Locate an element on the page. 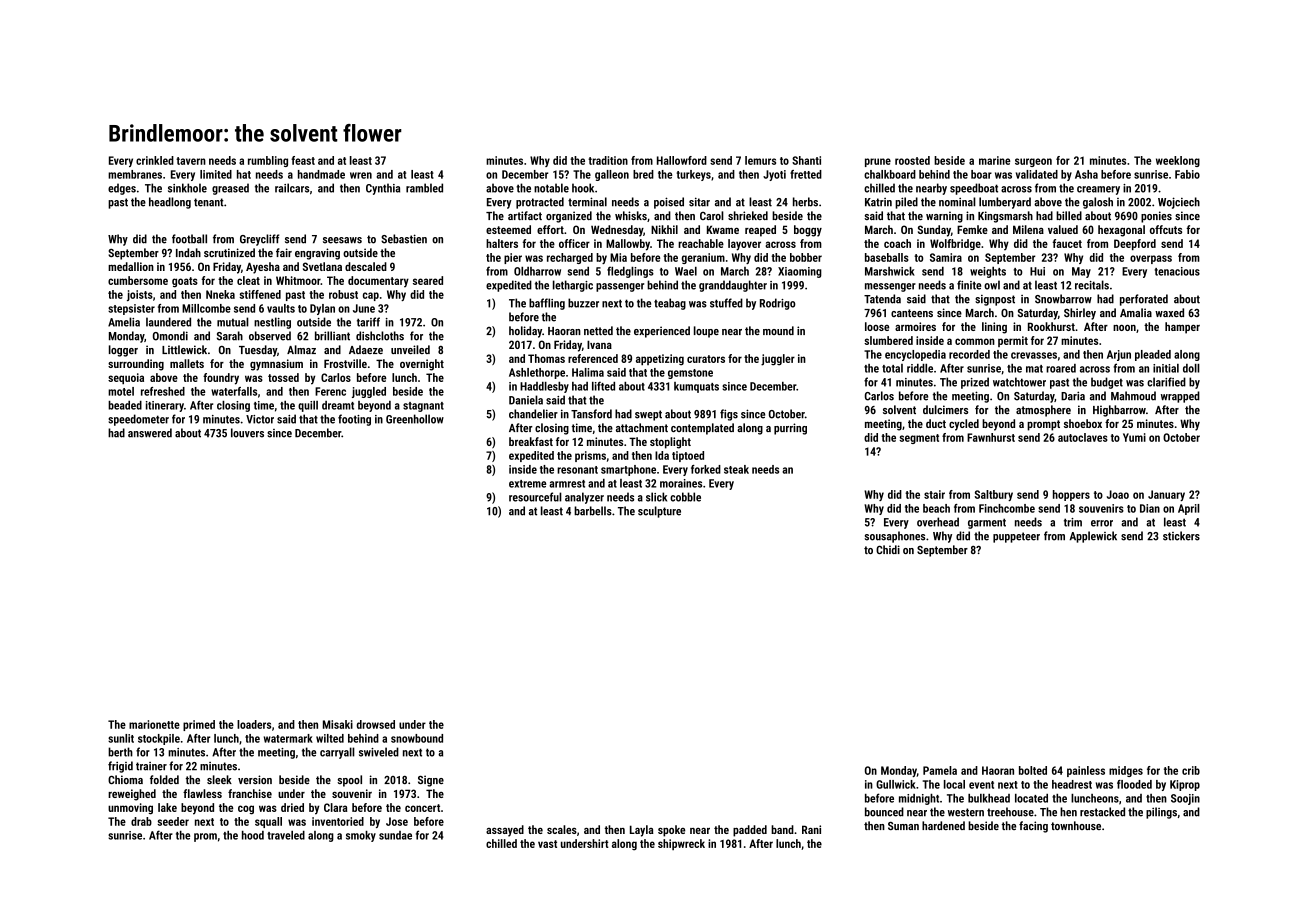  Haddlesby is located at coordinates (544, 387).
